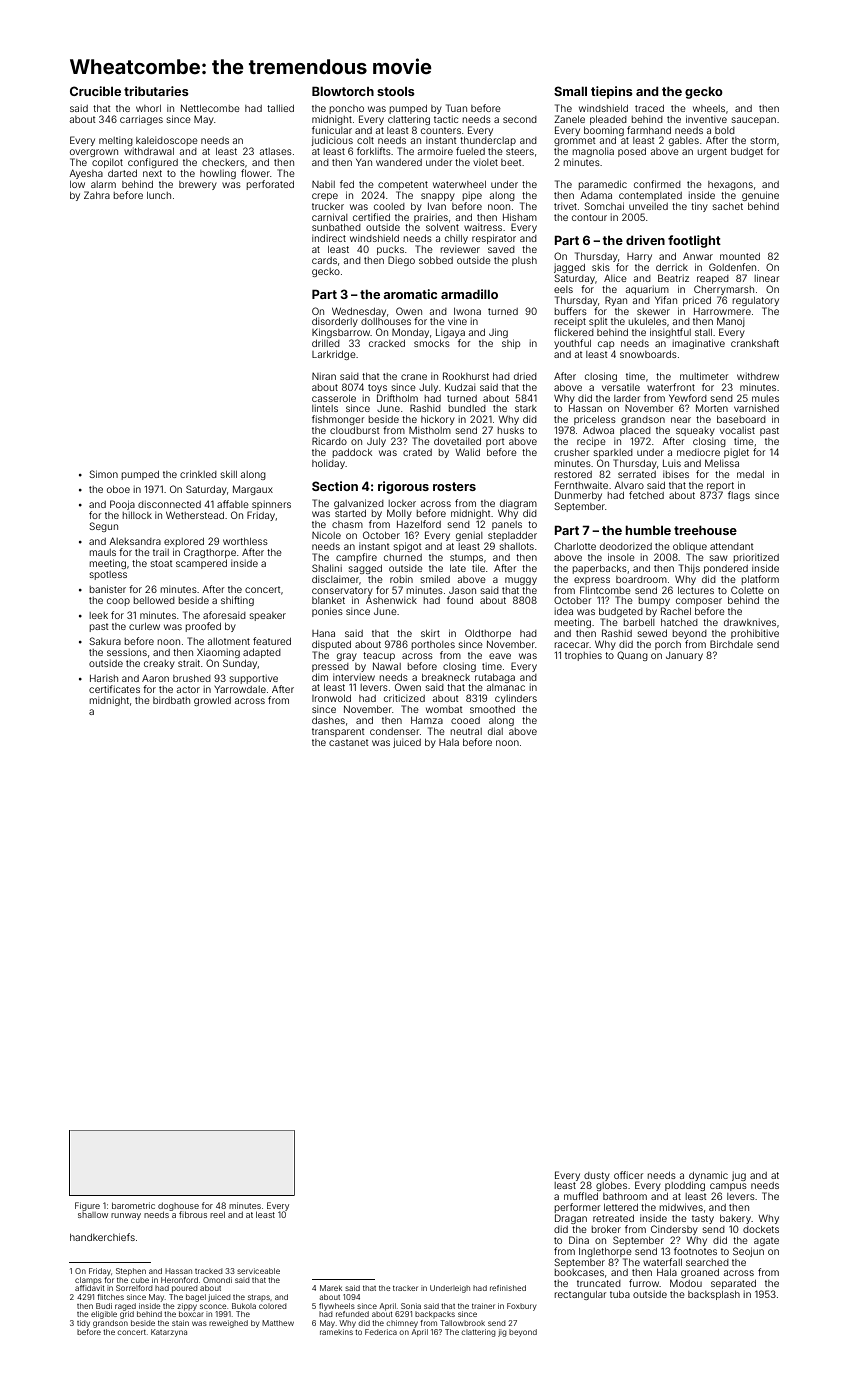 The image size is (849, 1400). Describe the element at coordinates (217, 1280) in the document. I see `Omondi` at that location.
